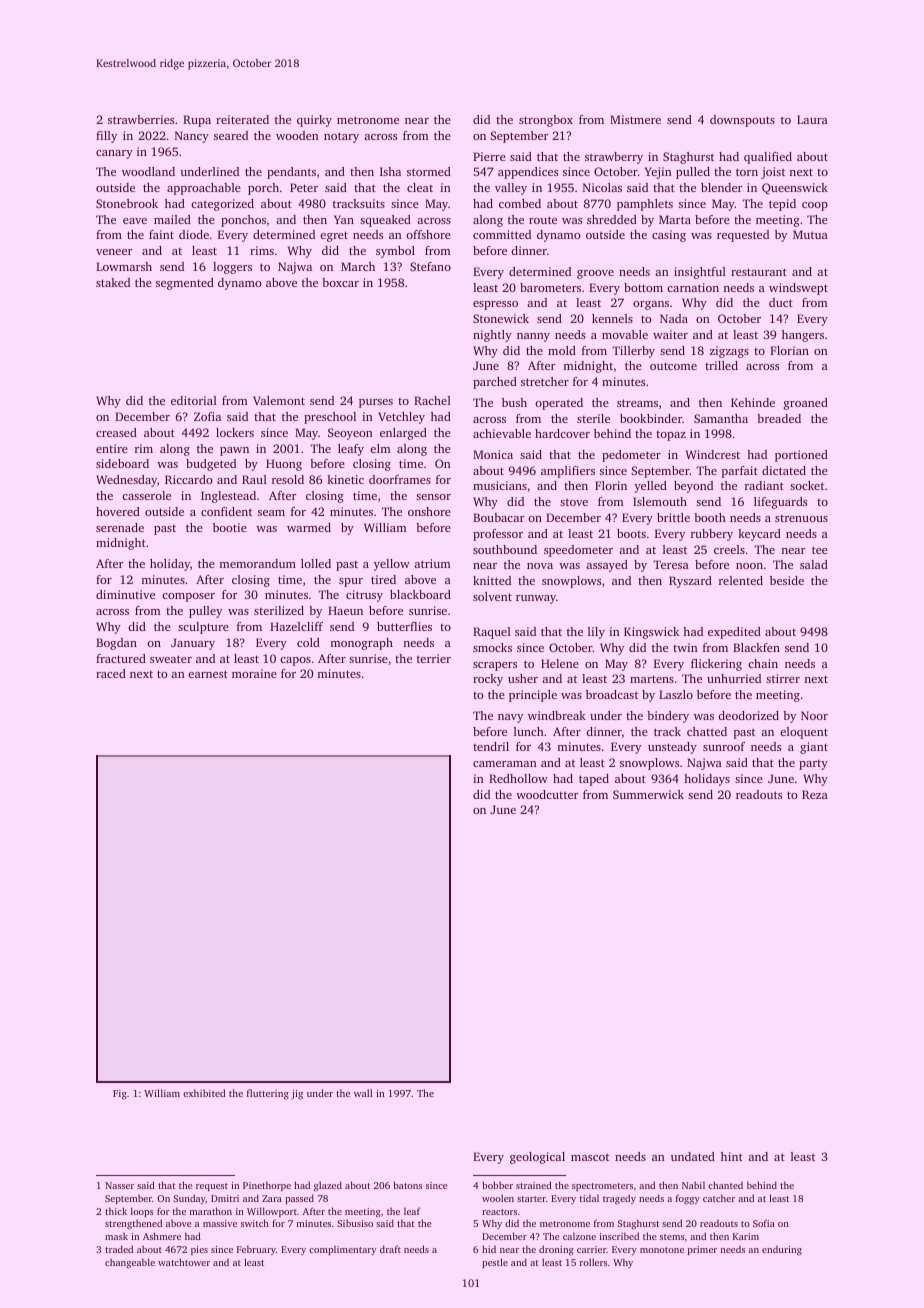 Image resolution: width=924 pixels, height=1308 pixels. Describe the element at coordinates (568, 472) in the page. I see `amplifiers` at that location.
